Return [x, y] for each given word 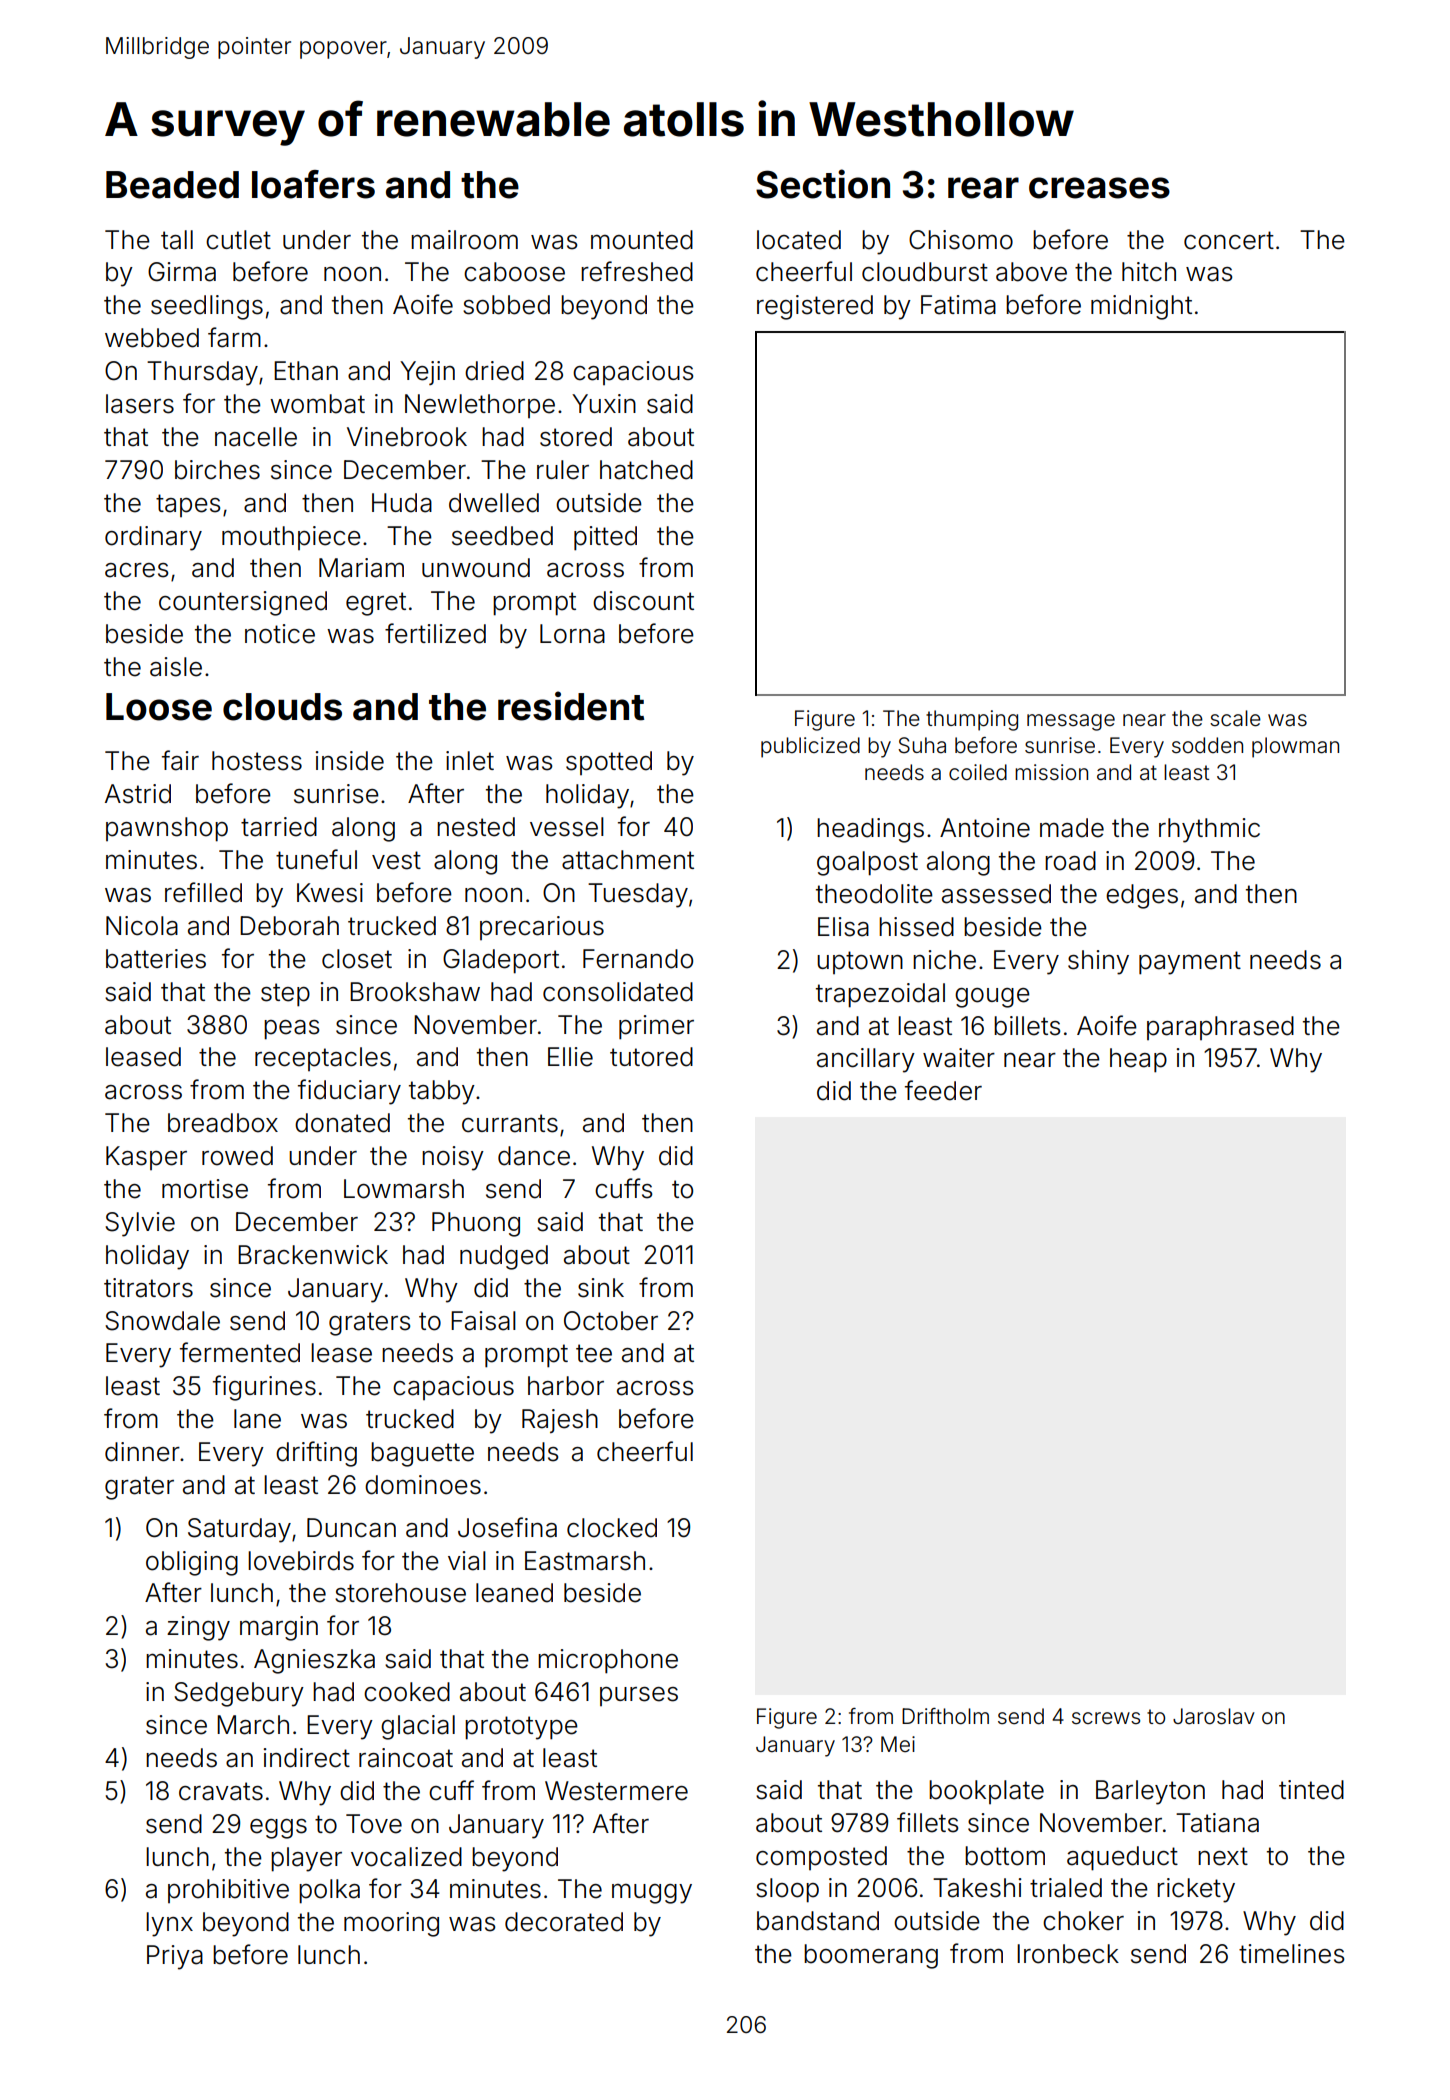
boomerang [871, 1956]
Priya [175, 1957]
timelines [1292, 1954]
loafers [313, 184]
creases [1099, 188]
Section [823, 184]
